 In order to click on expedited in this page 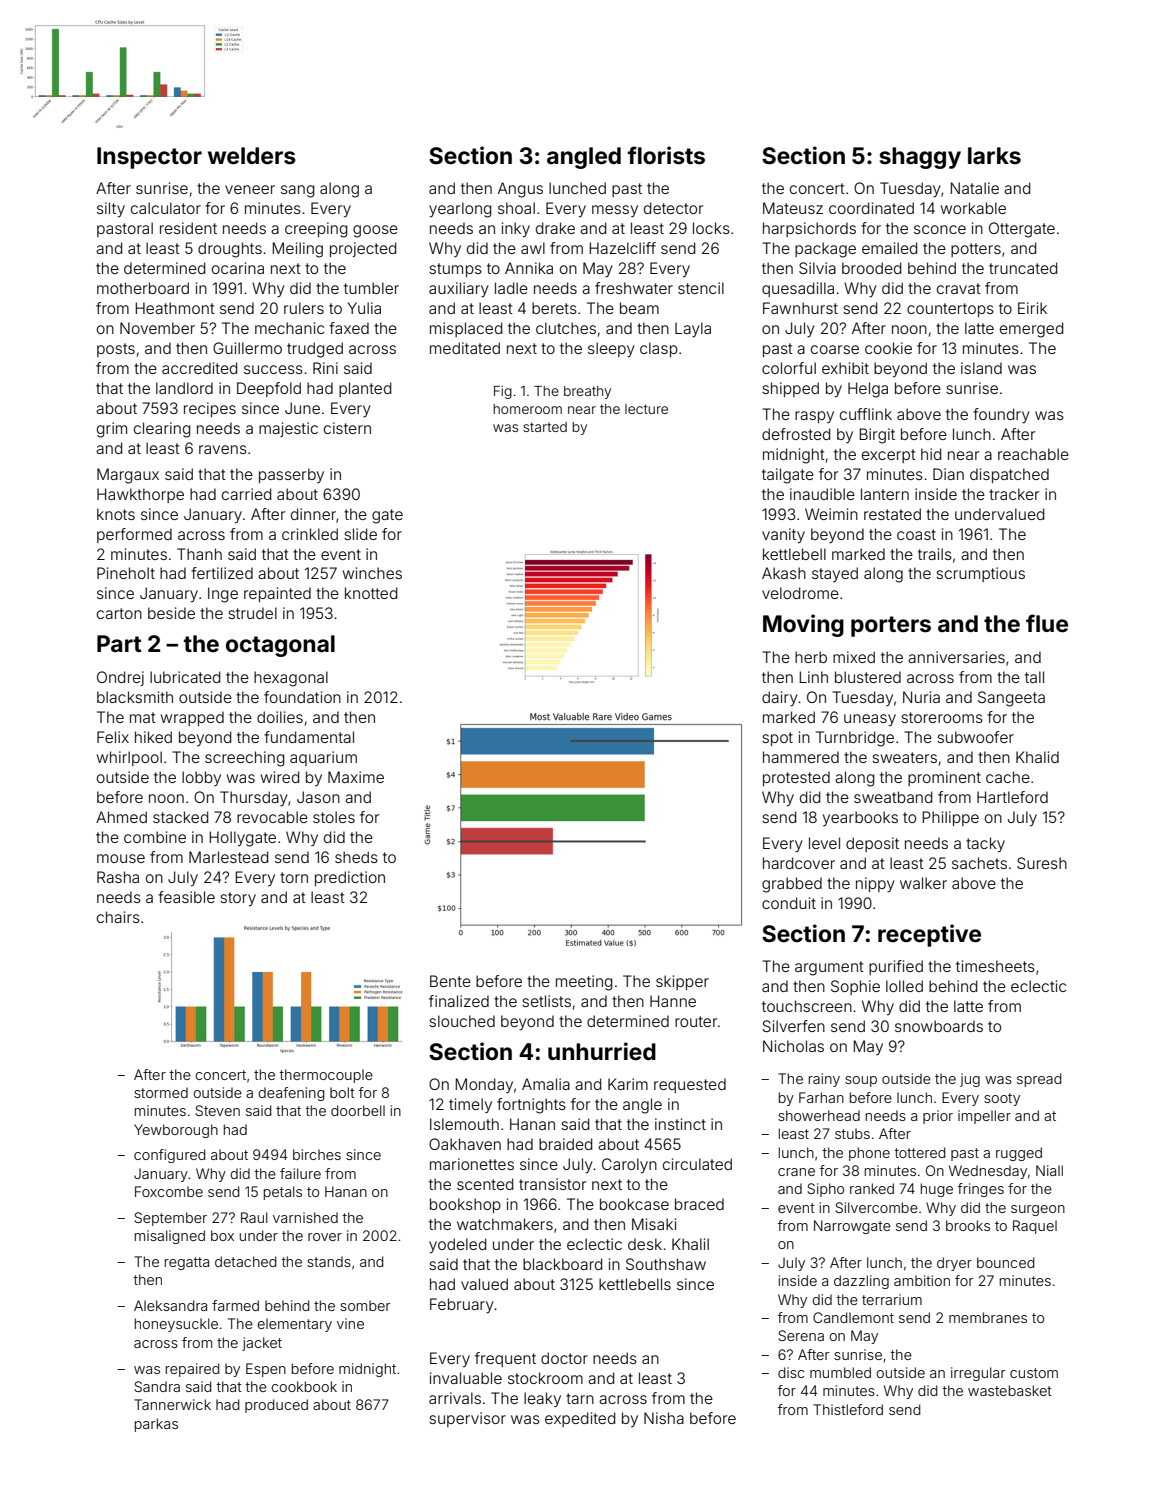, I will do `click(580, 1419)`.
